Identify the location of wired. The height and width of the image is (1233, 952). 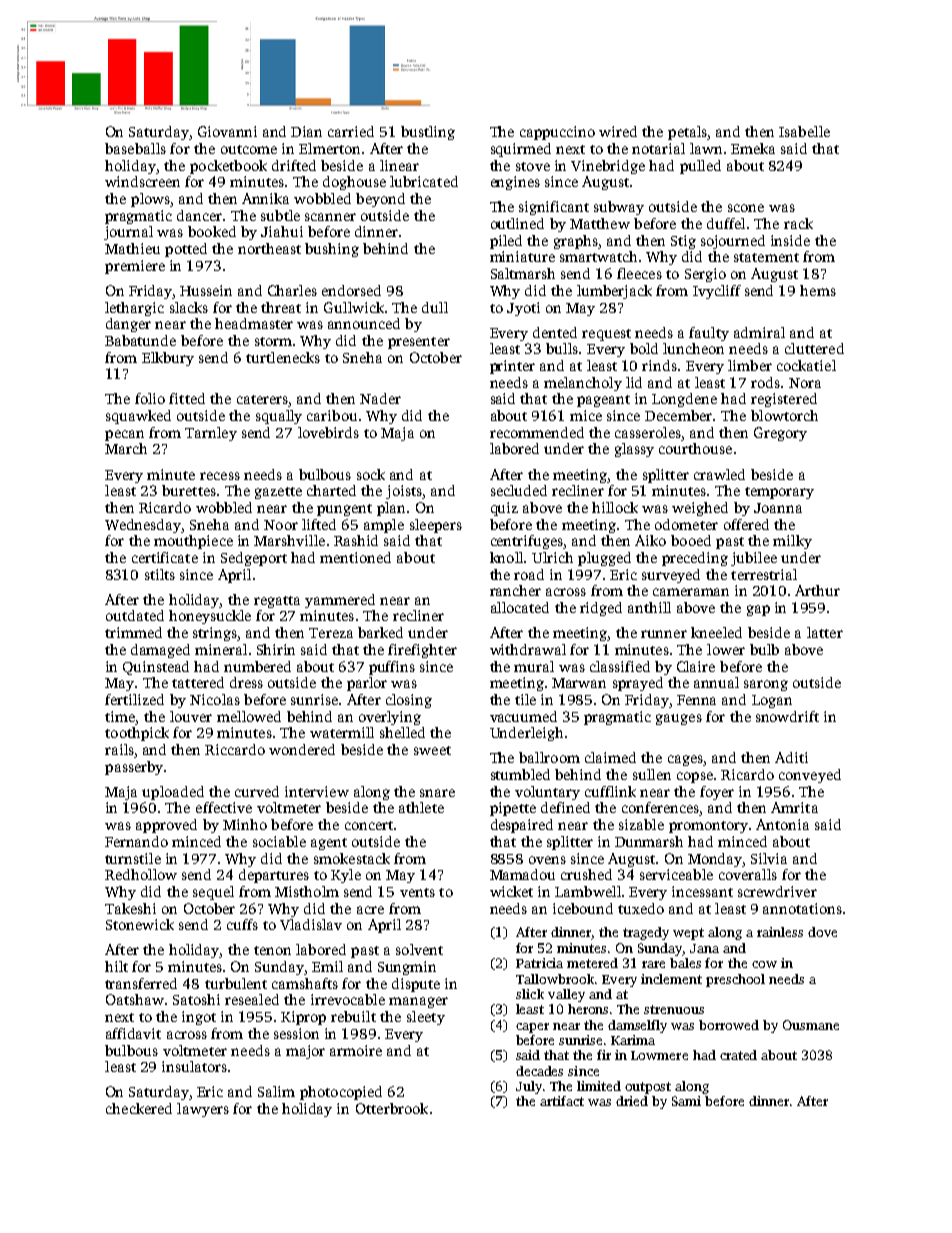
(618, 131).
